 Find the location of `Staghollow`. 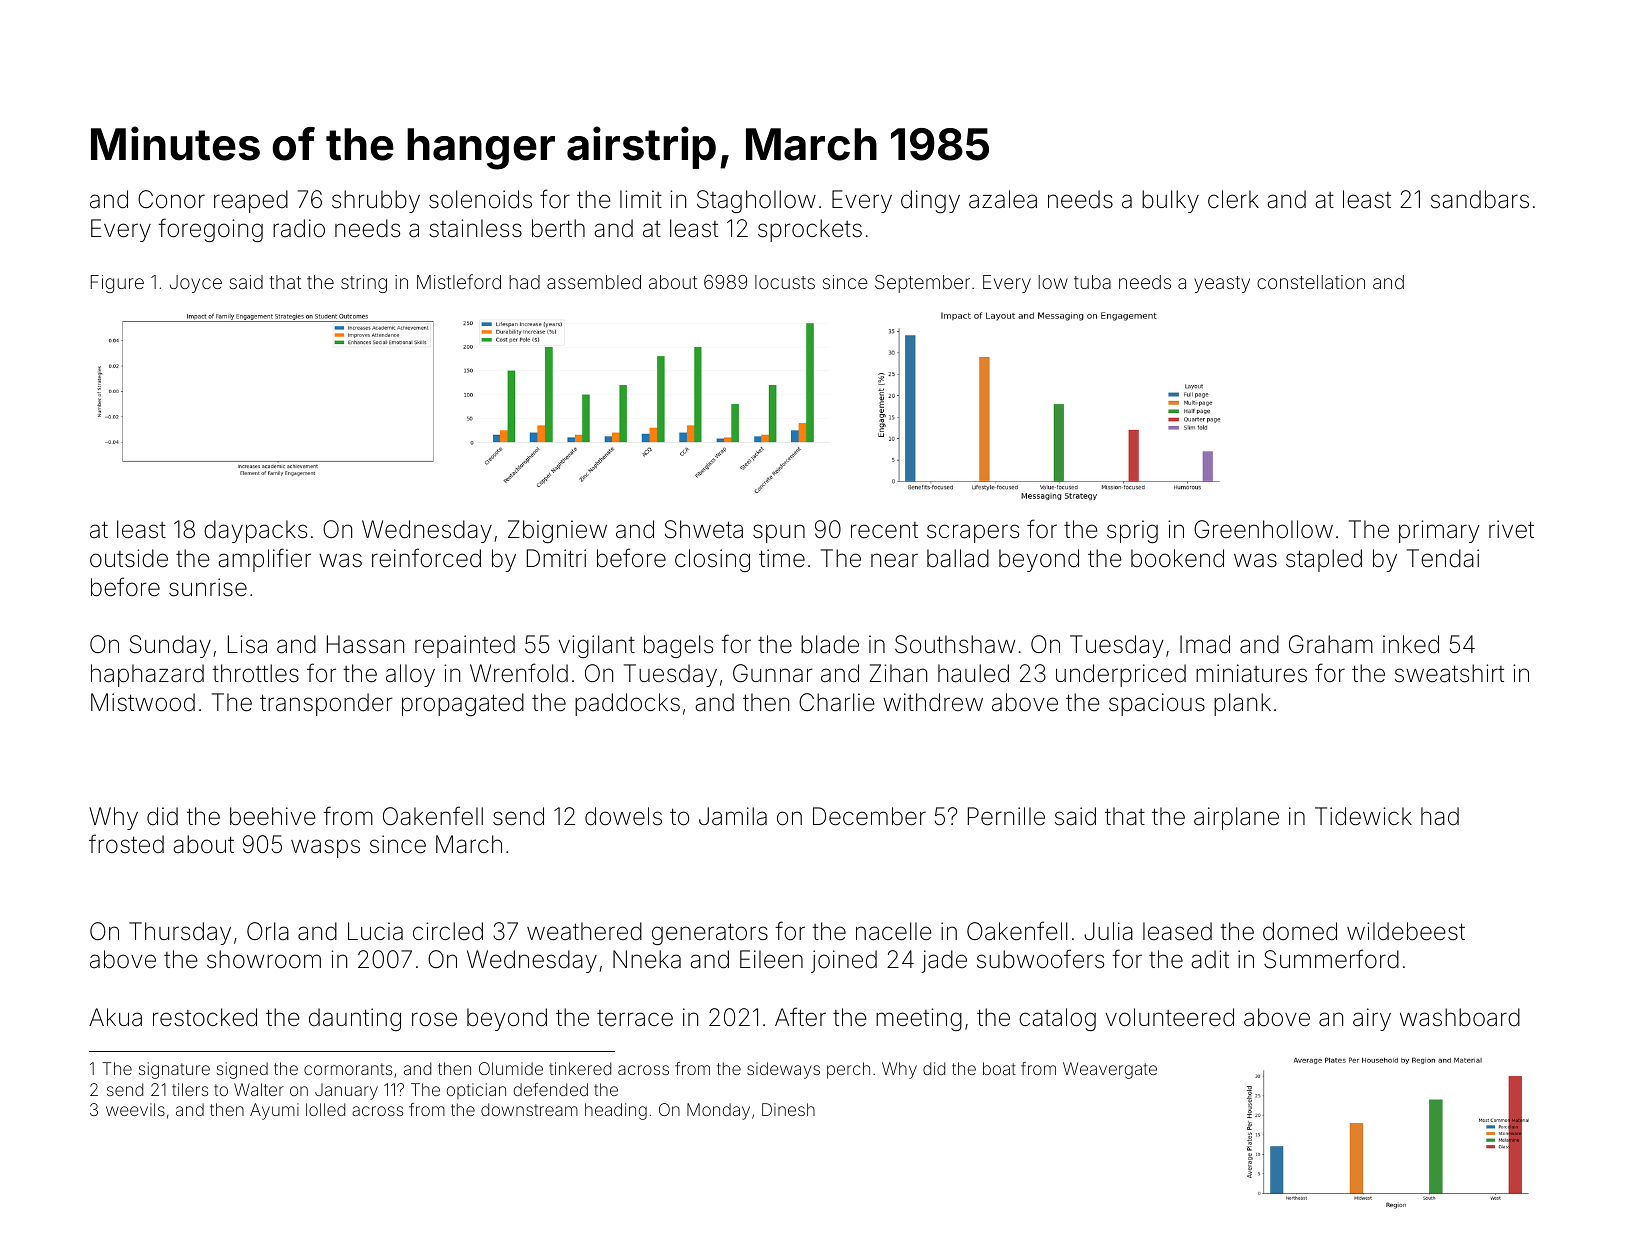

Staghollow is located at coordinates (756, 201).
